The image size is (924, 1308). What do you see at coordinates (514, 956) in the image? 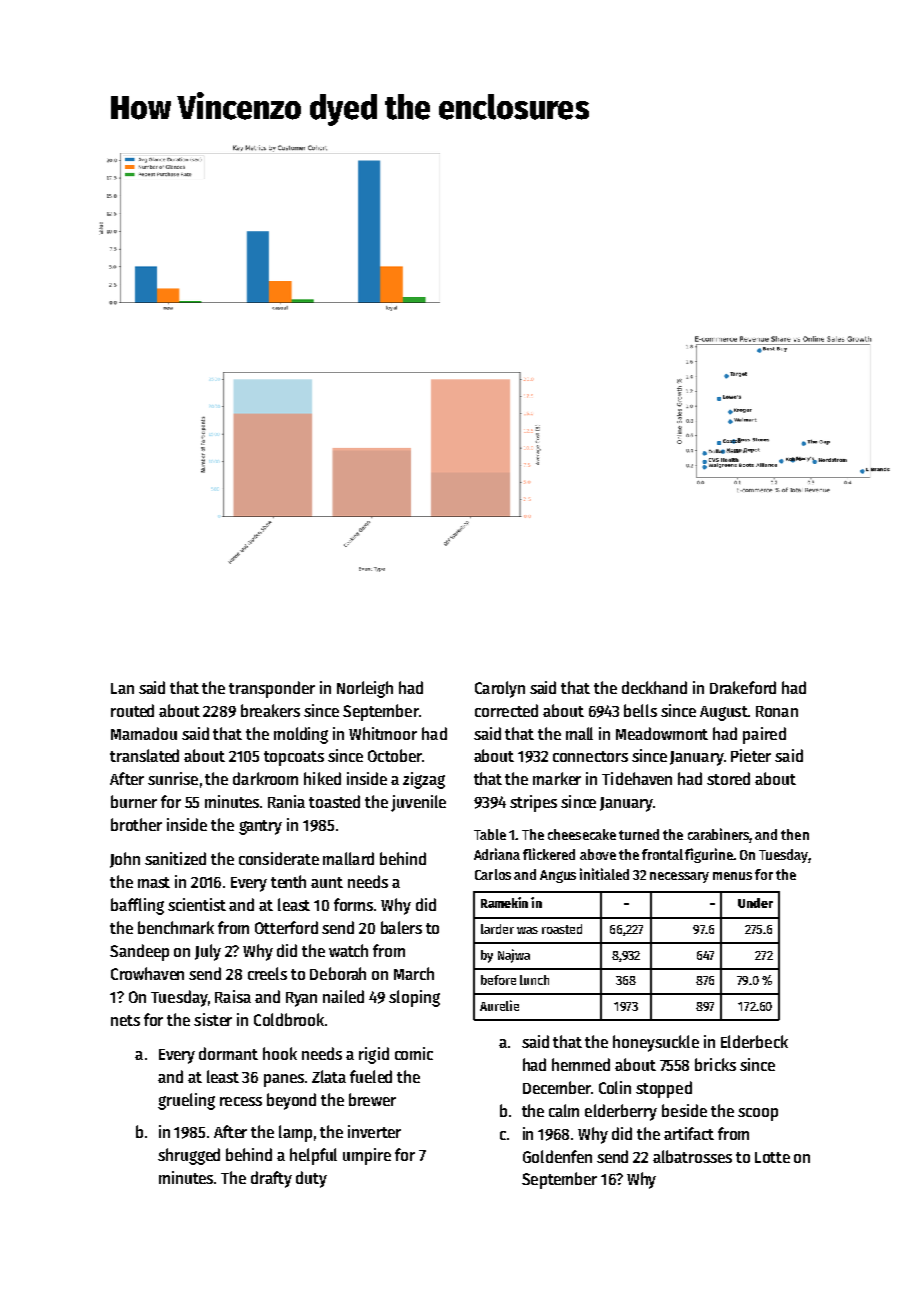
I see `Najwa` at bounding box center [514, 956].
